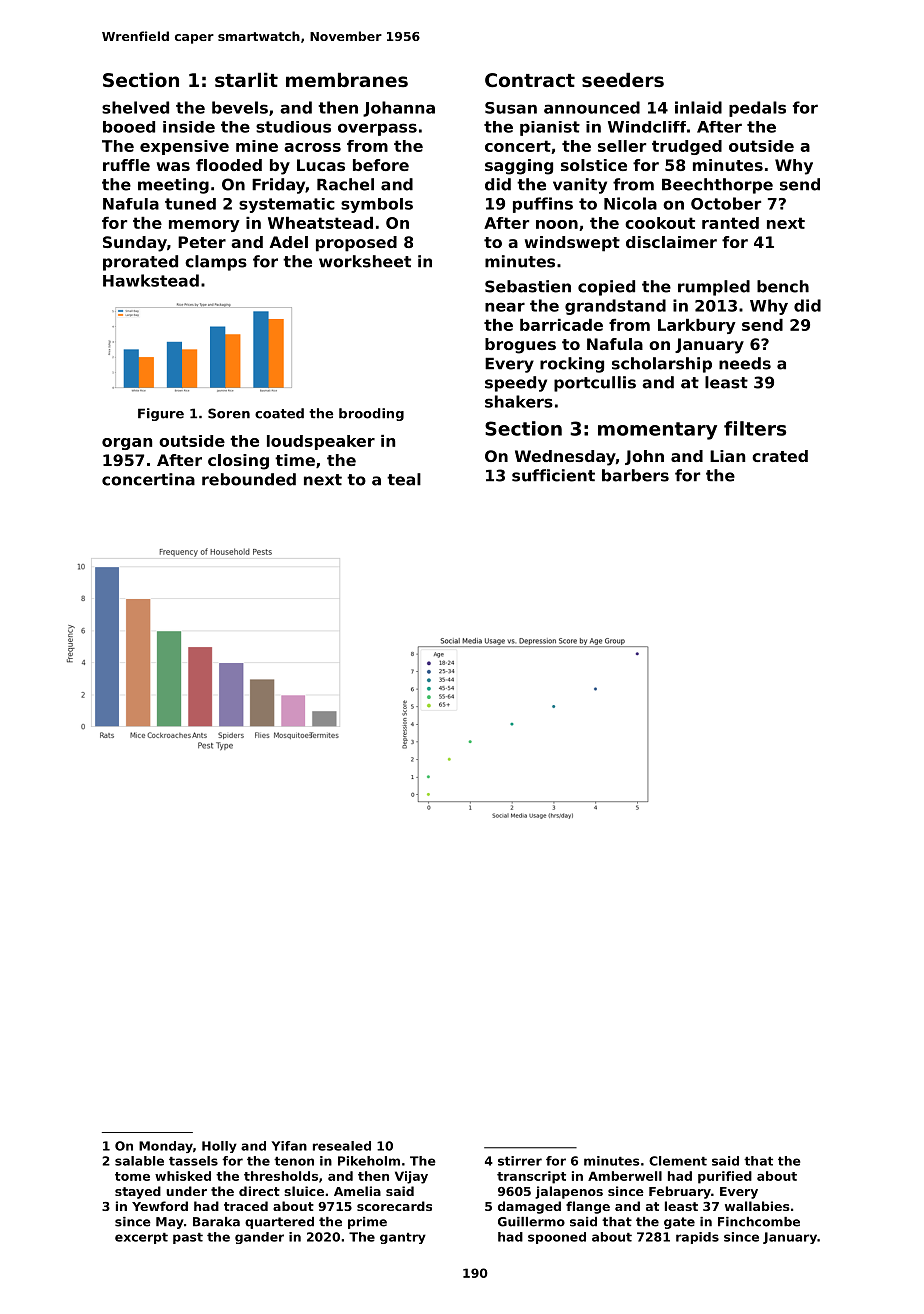 The image size is (924, 1314). I want to click on Contract, so click(530, 80).
